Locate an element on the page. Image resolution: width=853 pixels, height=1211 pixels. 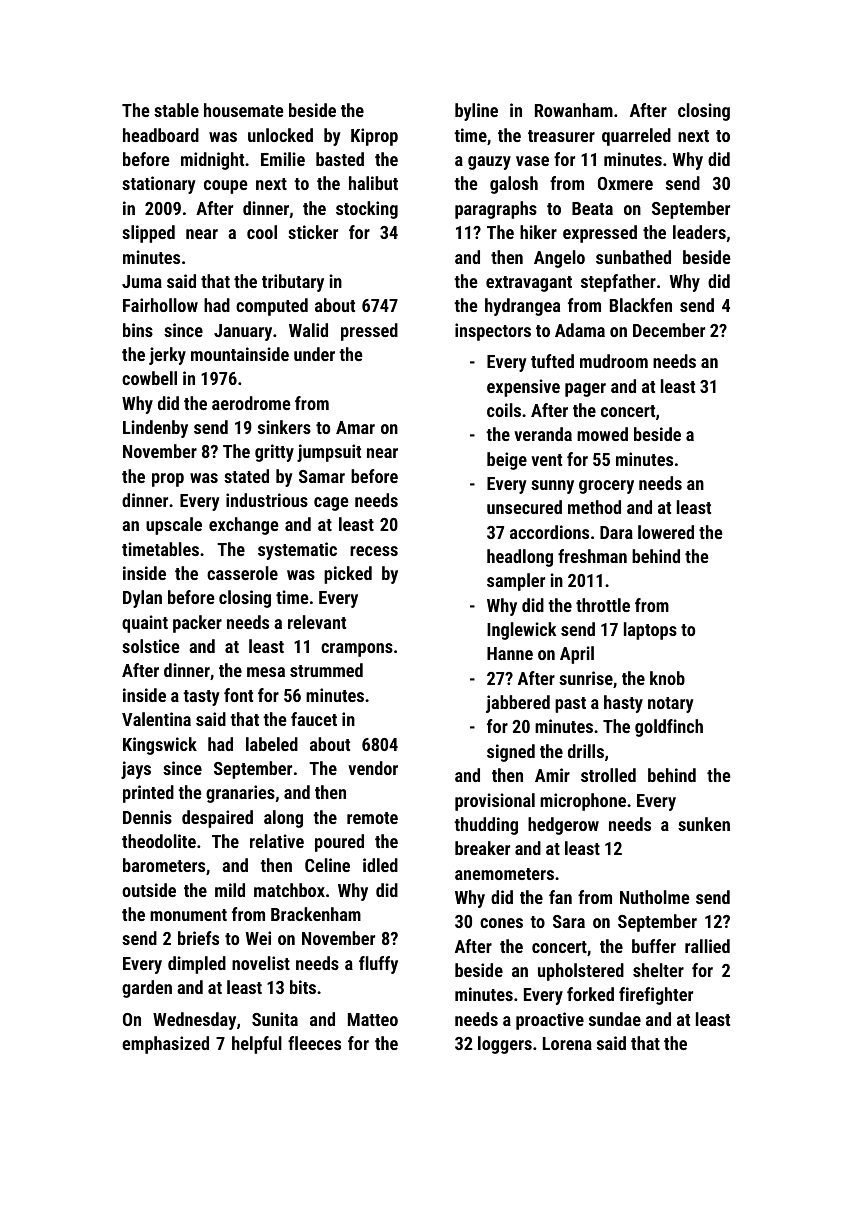
December is located at coordinates (669, 330).
